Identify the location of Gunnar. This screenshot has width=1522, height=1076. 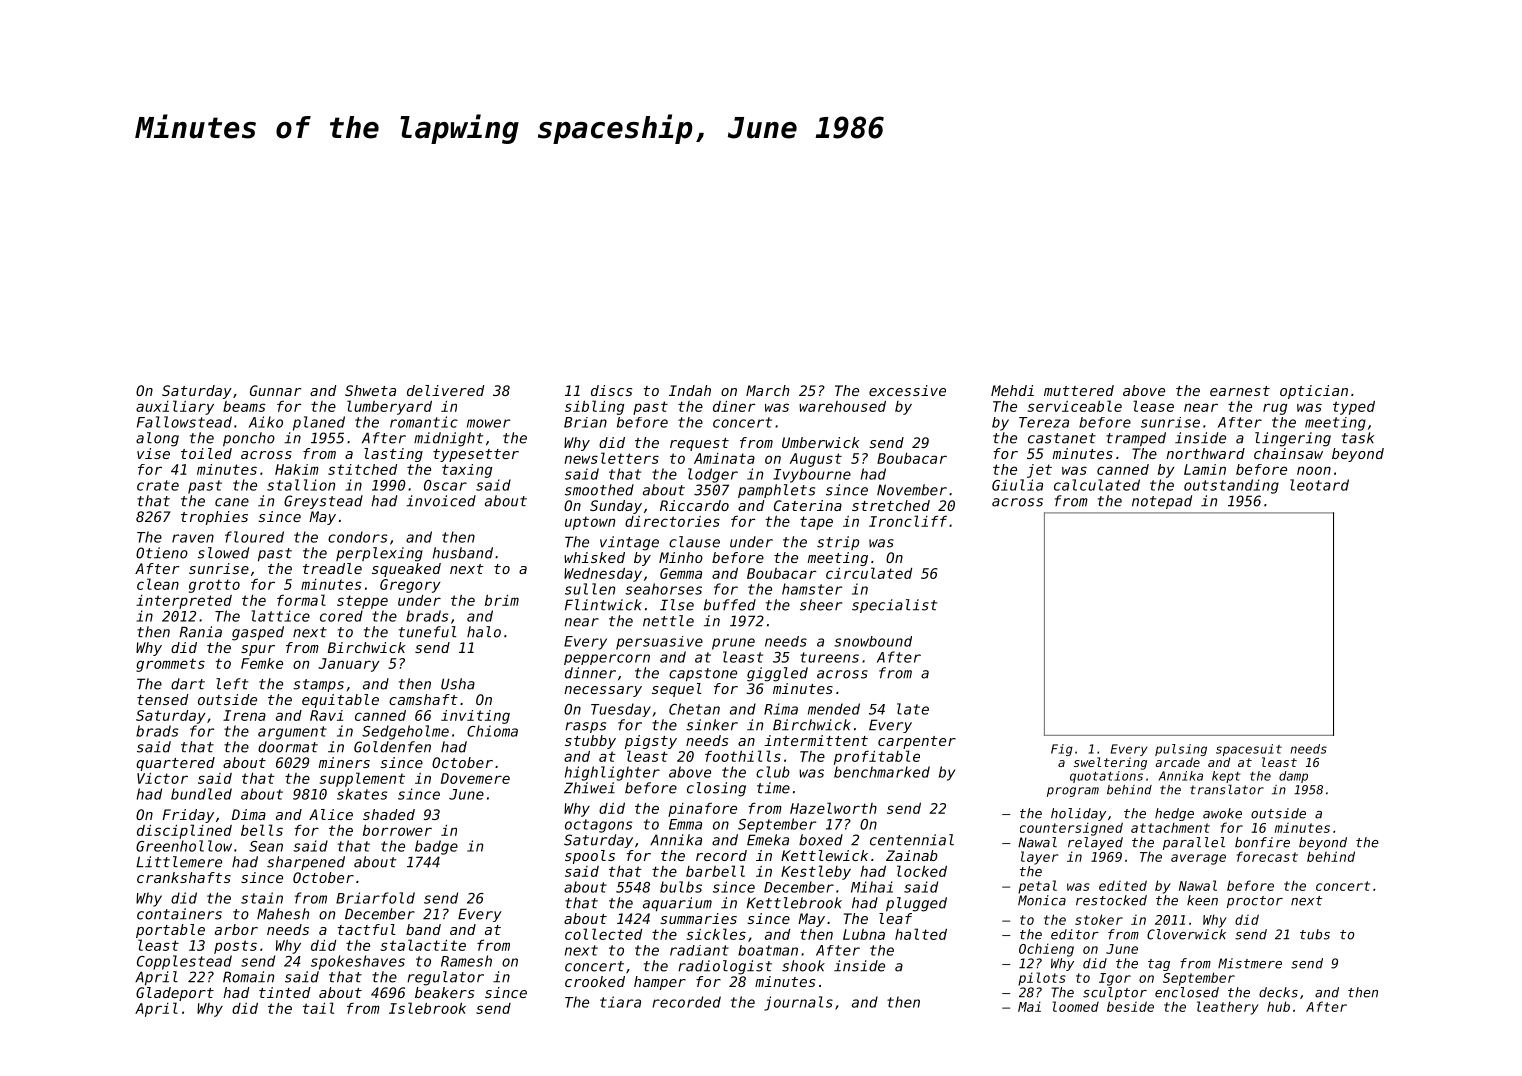
(275, 390).
